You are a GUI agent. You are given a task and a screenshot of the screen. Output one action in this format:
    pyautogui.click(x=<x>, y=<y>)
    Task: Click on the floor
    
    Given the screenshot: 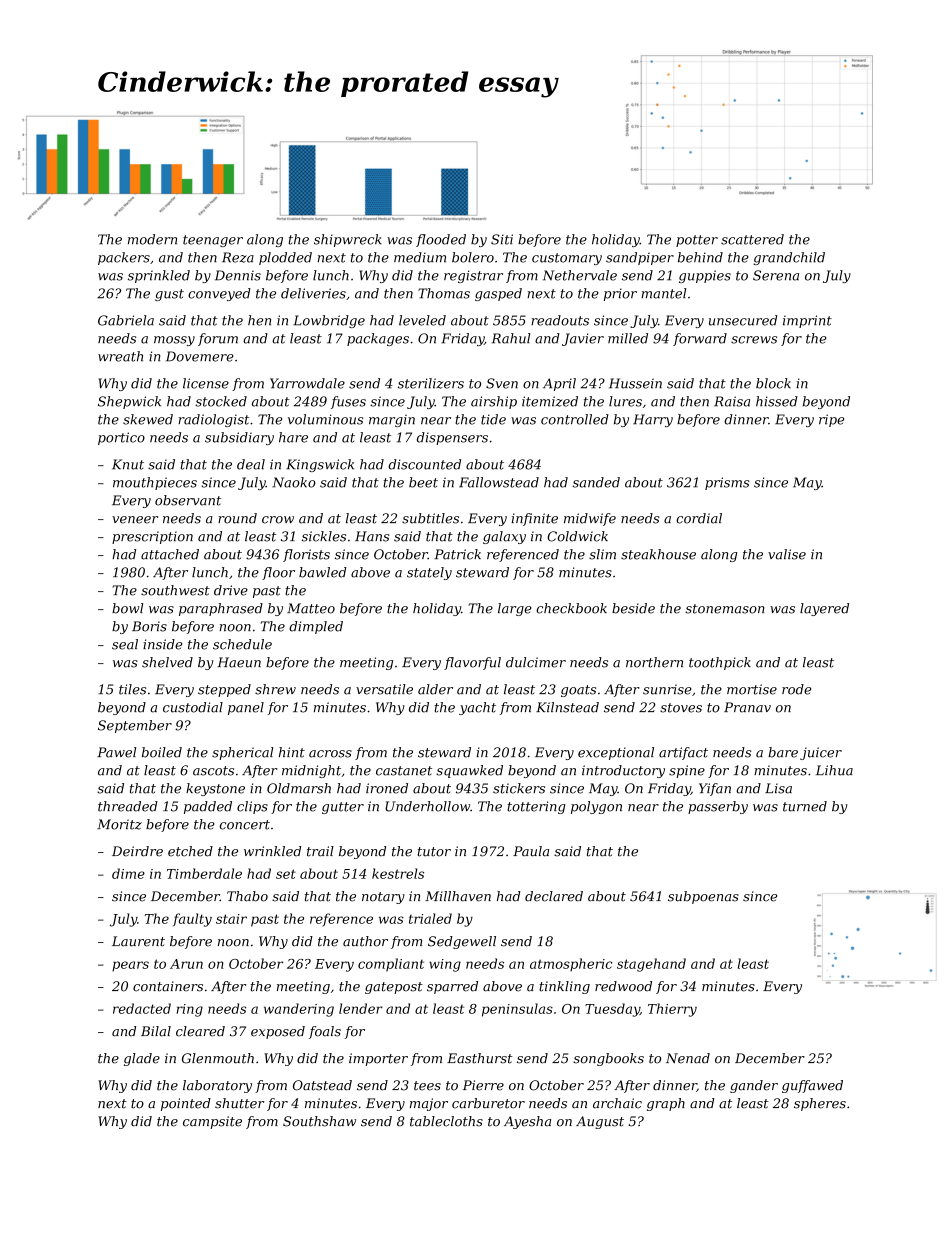 What is the action you would take?
    pyautogui.click(x=278, y=573)
